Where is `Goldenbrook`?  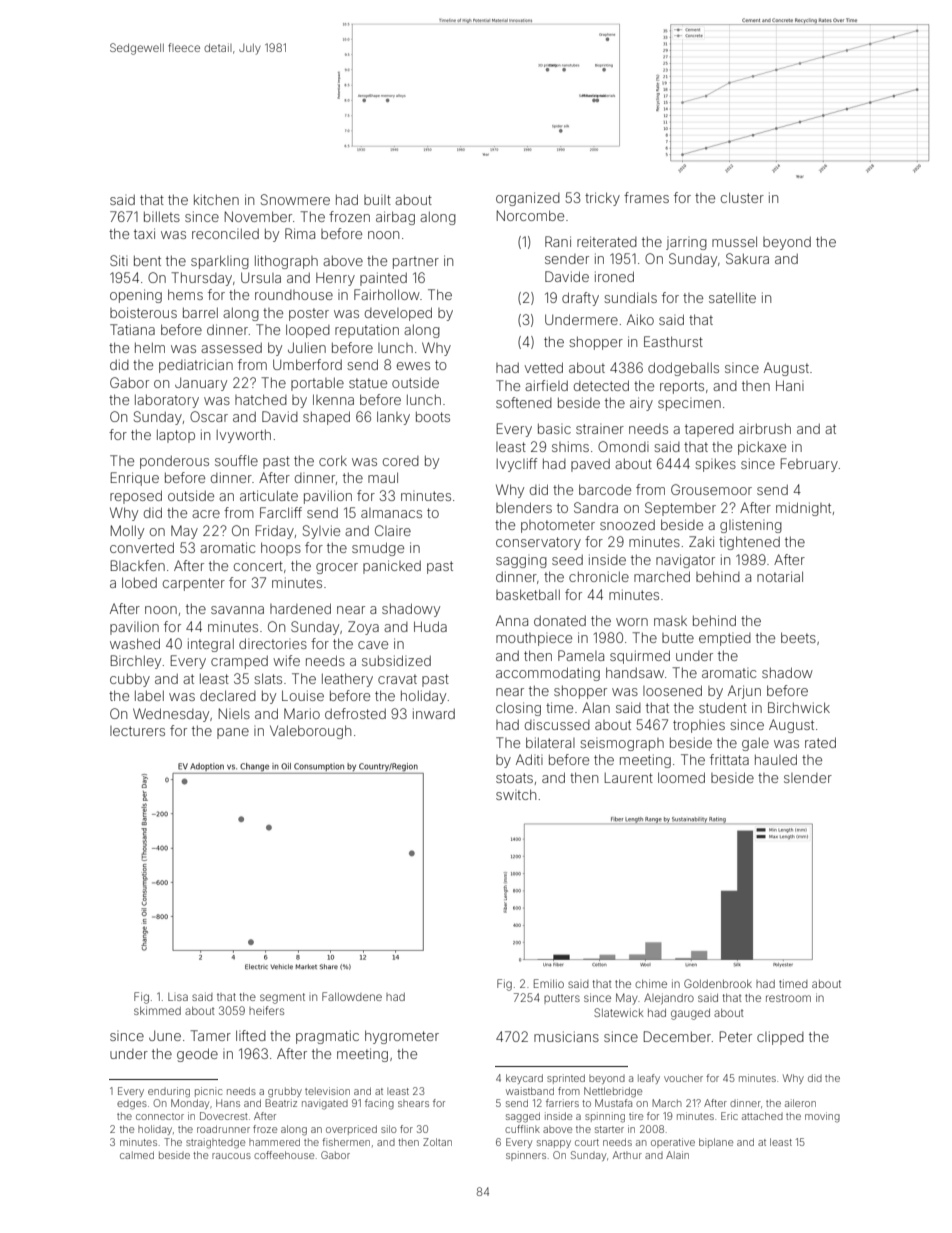 Goldenbrook is located at coordinates (718, 983).
